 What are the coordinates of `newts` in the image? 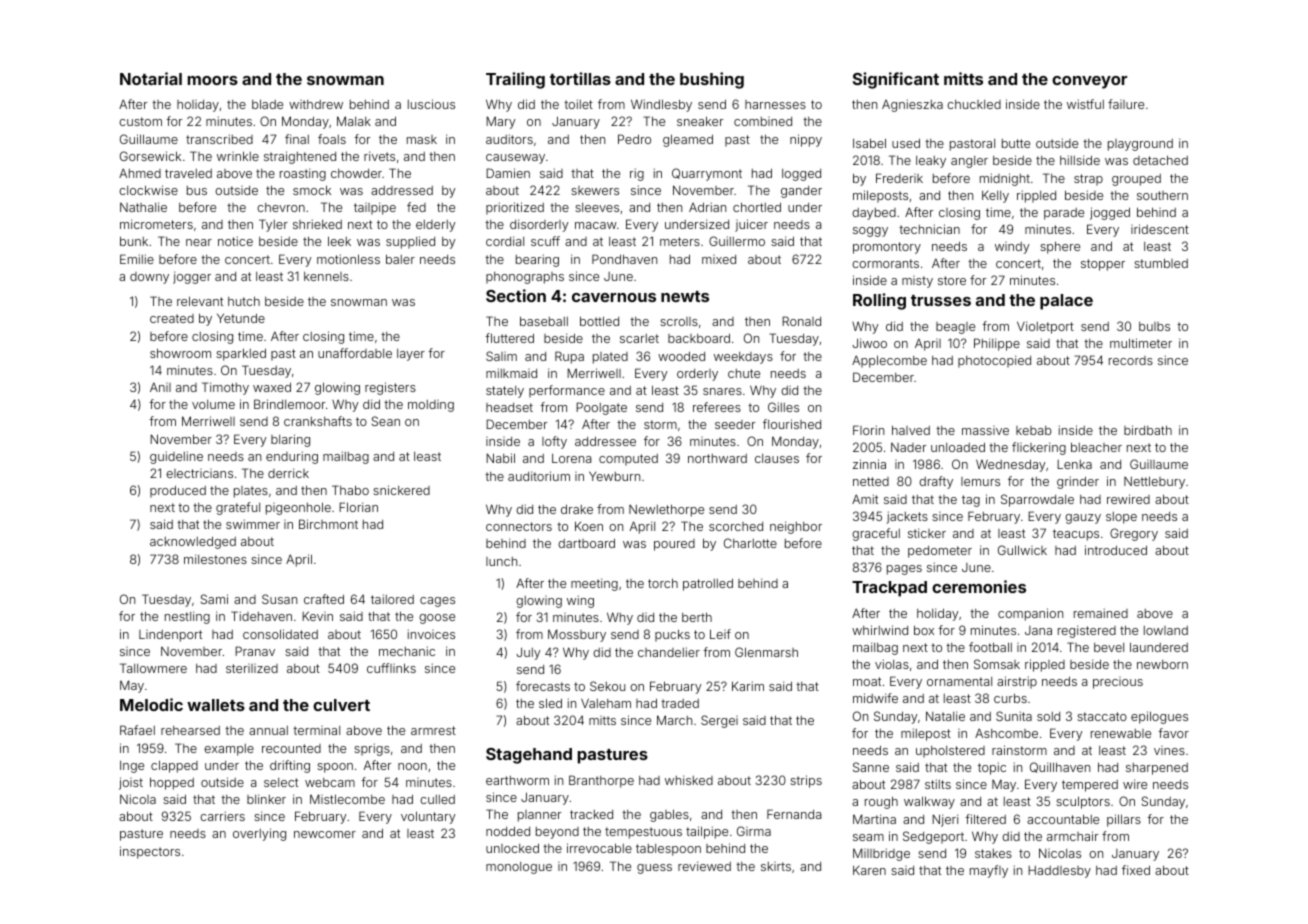 It's located at (685, 296).
